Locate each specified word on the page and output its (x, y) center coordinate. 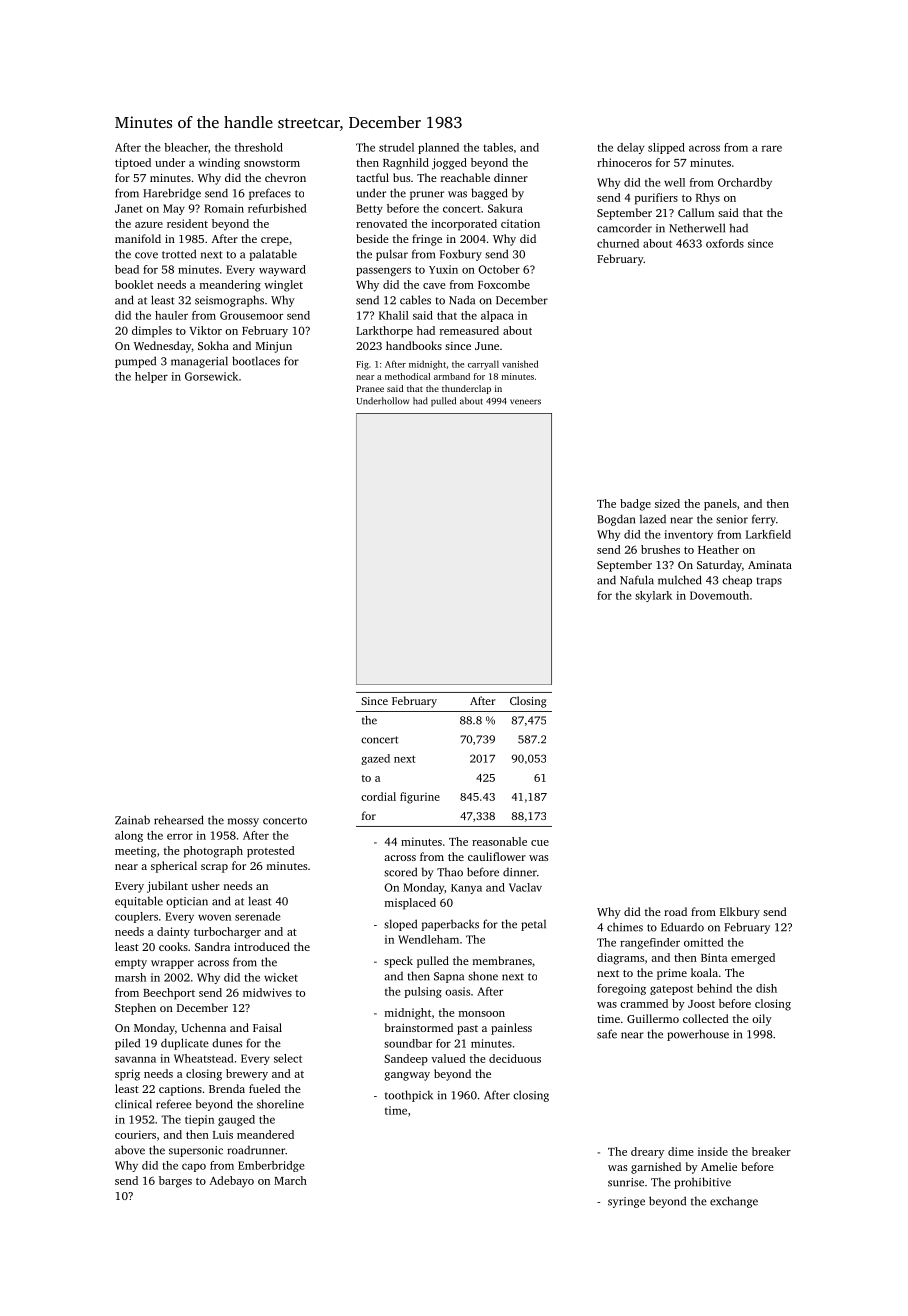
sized (667, 503)
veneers (525, 402)
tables (498, 147)
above (130, 1150)
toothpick (409, 1096)
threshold (259, 147)
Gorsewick (211, 376)
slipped (666, 148)
